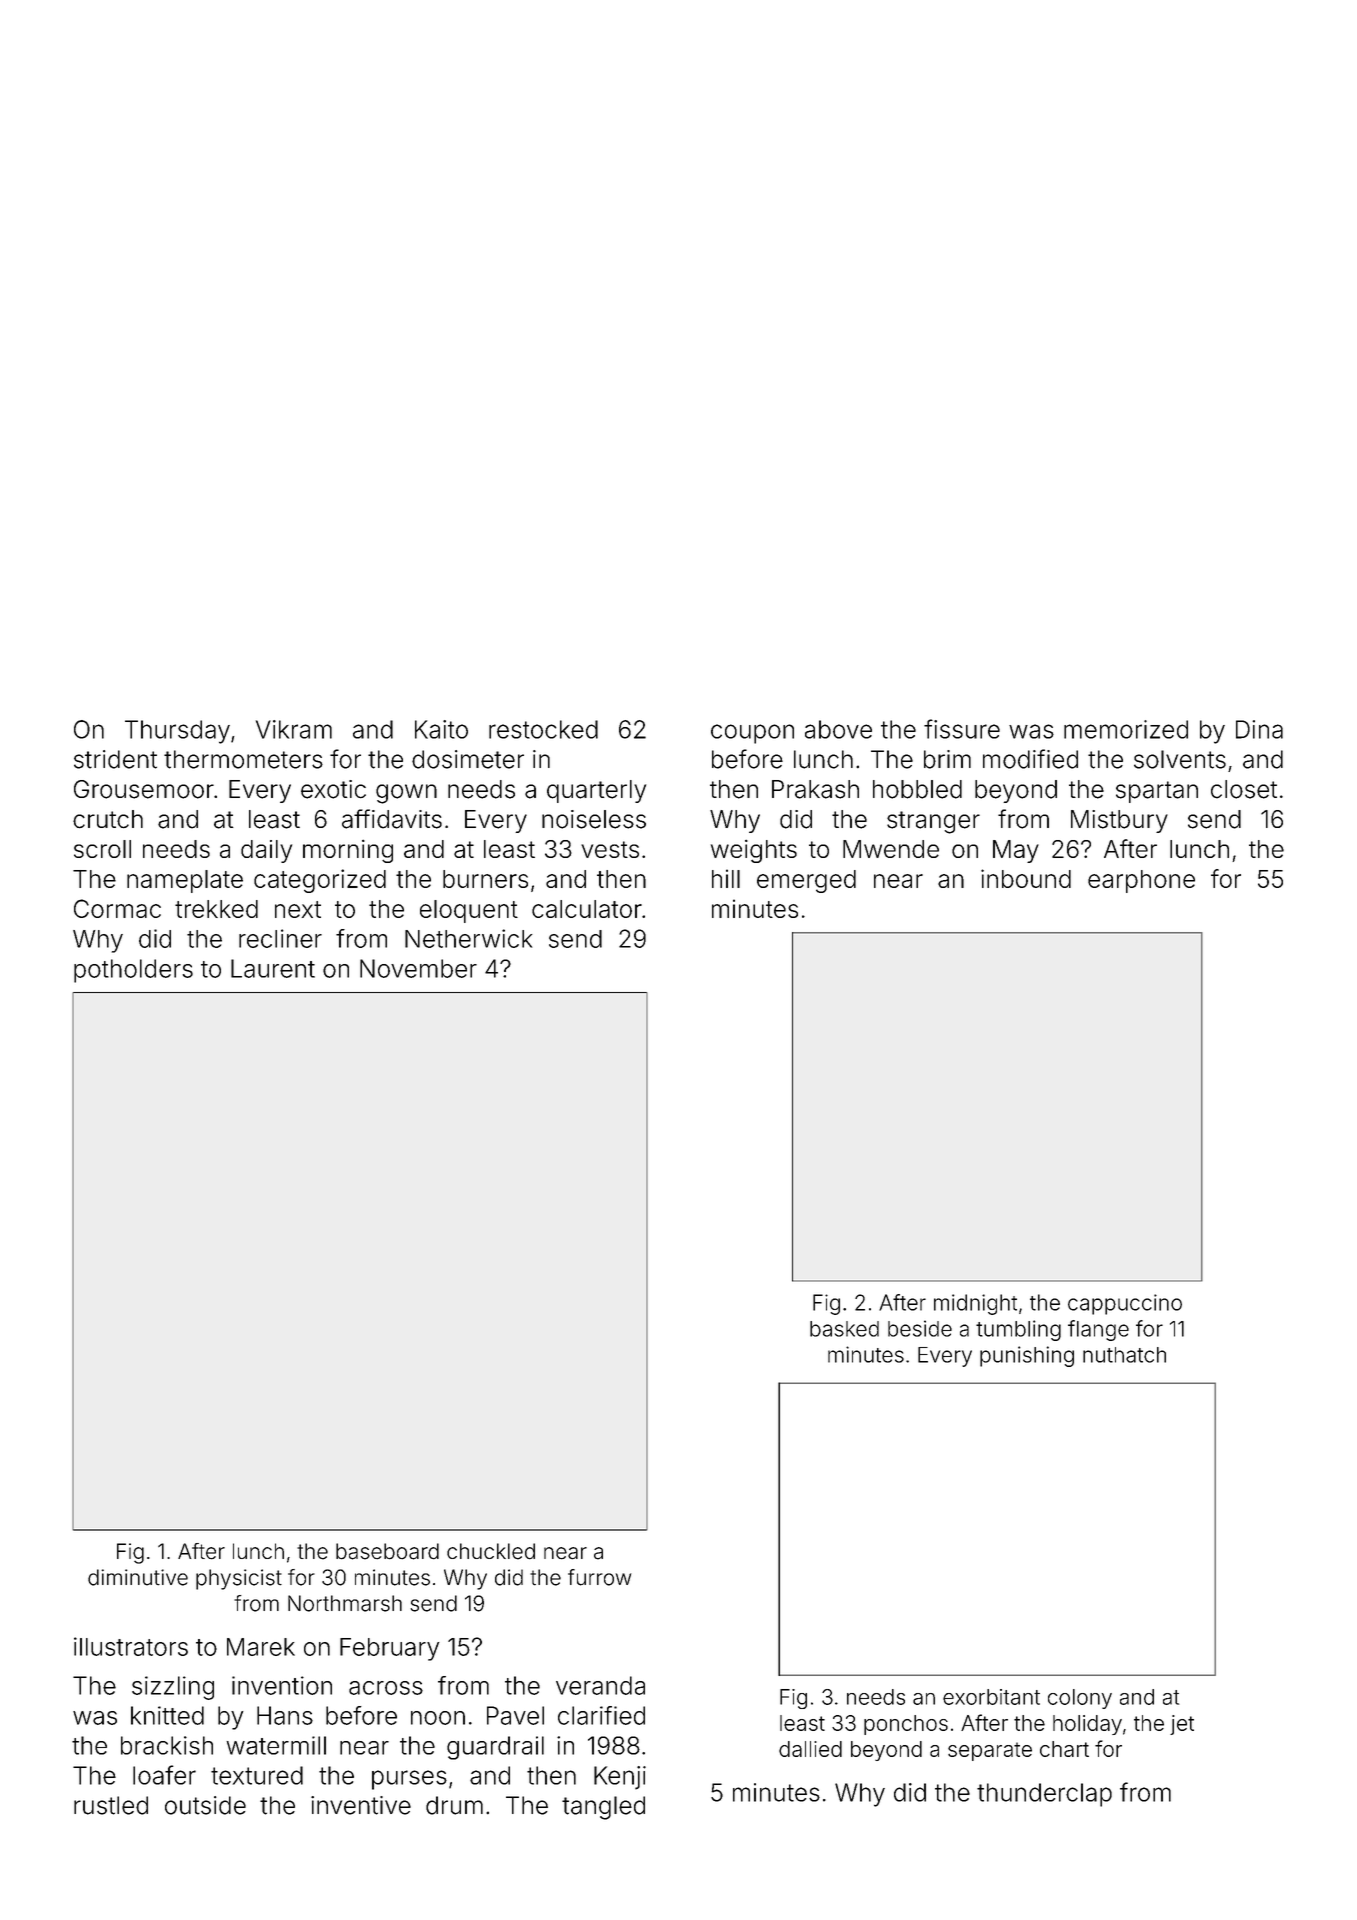  I want to click on earphone, so click(1141, 881).
